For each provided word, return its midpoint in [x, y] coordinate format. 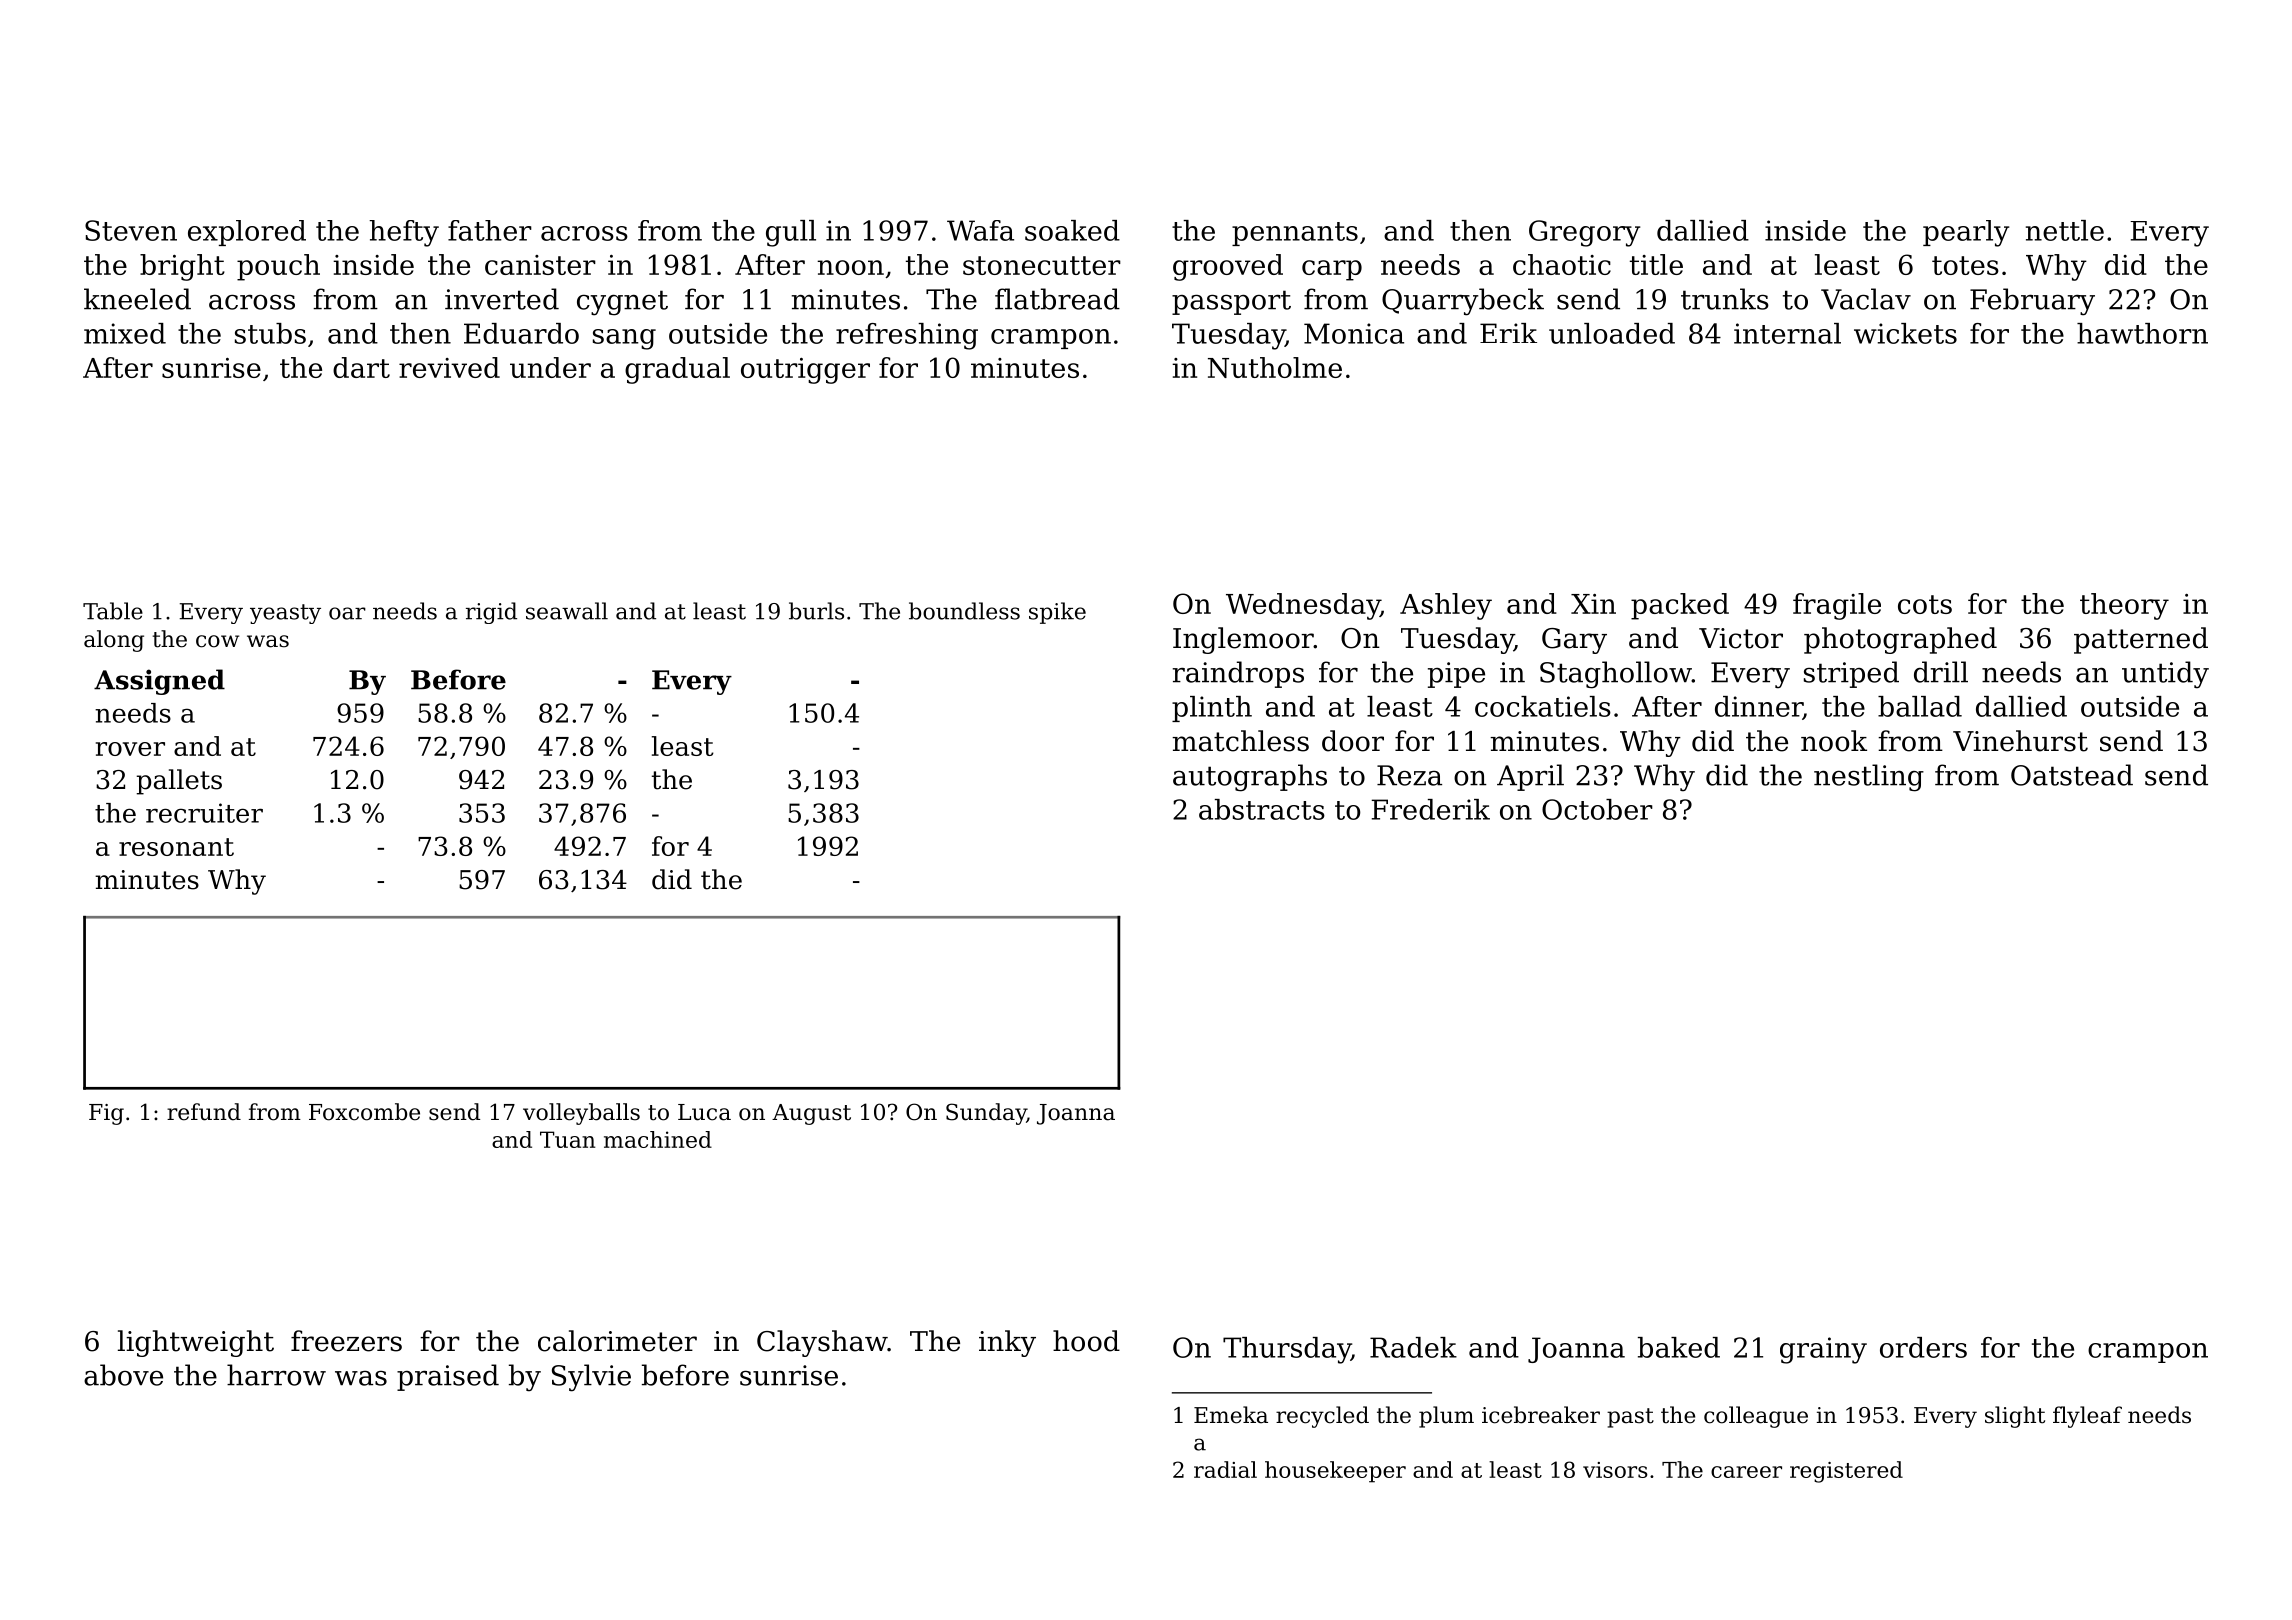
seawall [567, 611]
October [1597, 809]
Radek [1413, 1347]
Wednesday [1303, 606]
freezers [346, 1341]
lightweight [196, 1343]
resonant [176, 847]
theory [2124, 606]
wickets [1905, 333]
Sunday [986, 1114]
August [811, 1114]
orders [1923, 1347]
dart [361, 367]
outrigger [805, 371]
